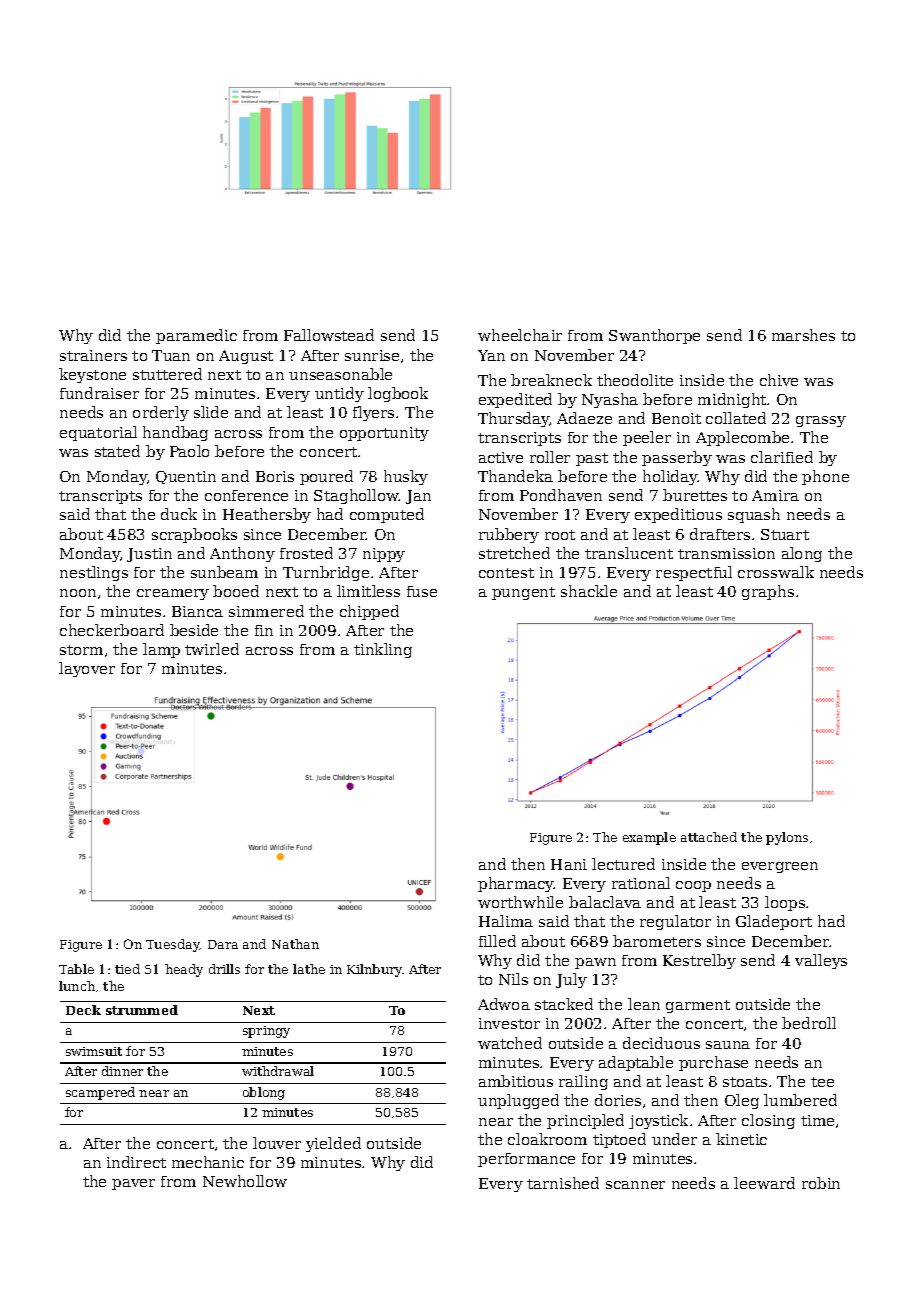 This image has height=1308, width=924. What do you see at coordinates (768, 592) in the image?
I see `graphs` at bounding box center [768, 592].
